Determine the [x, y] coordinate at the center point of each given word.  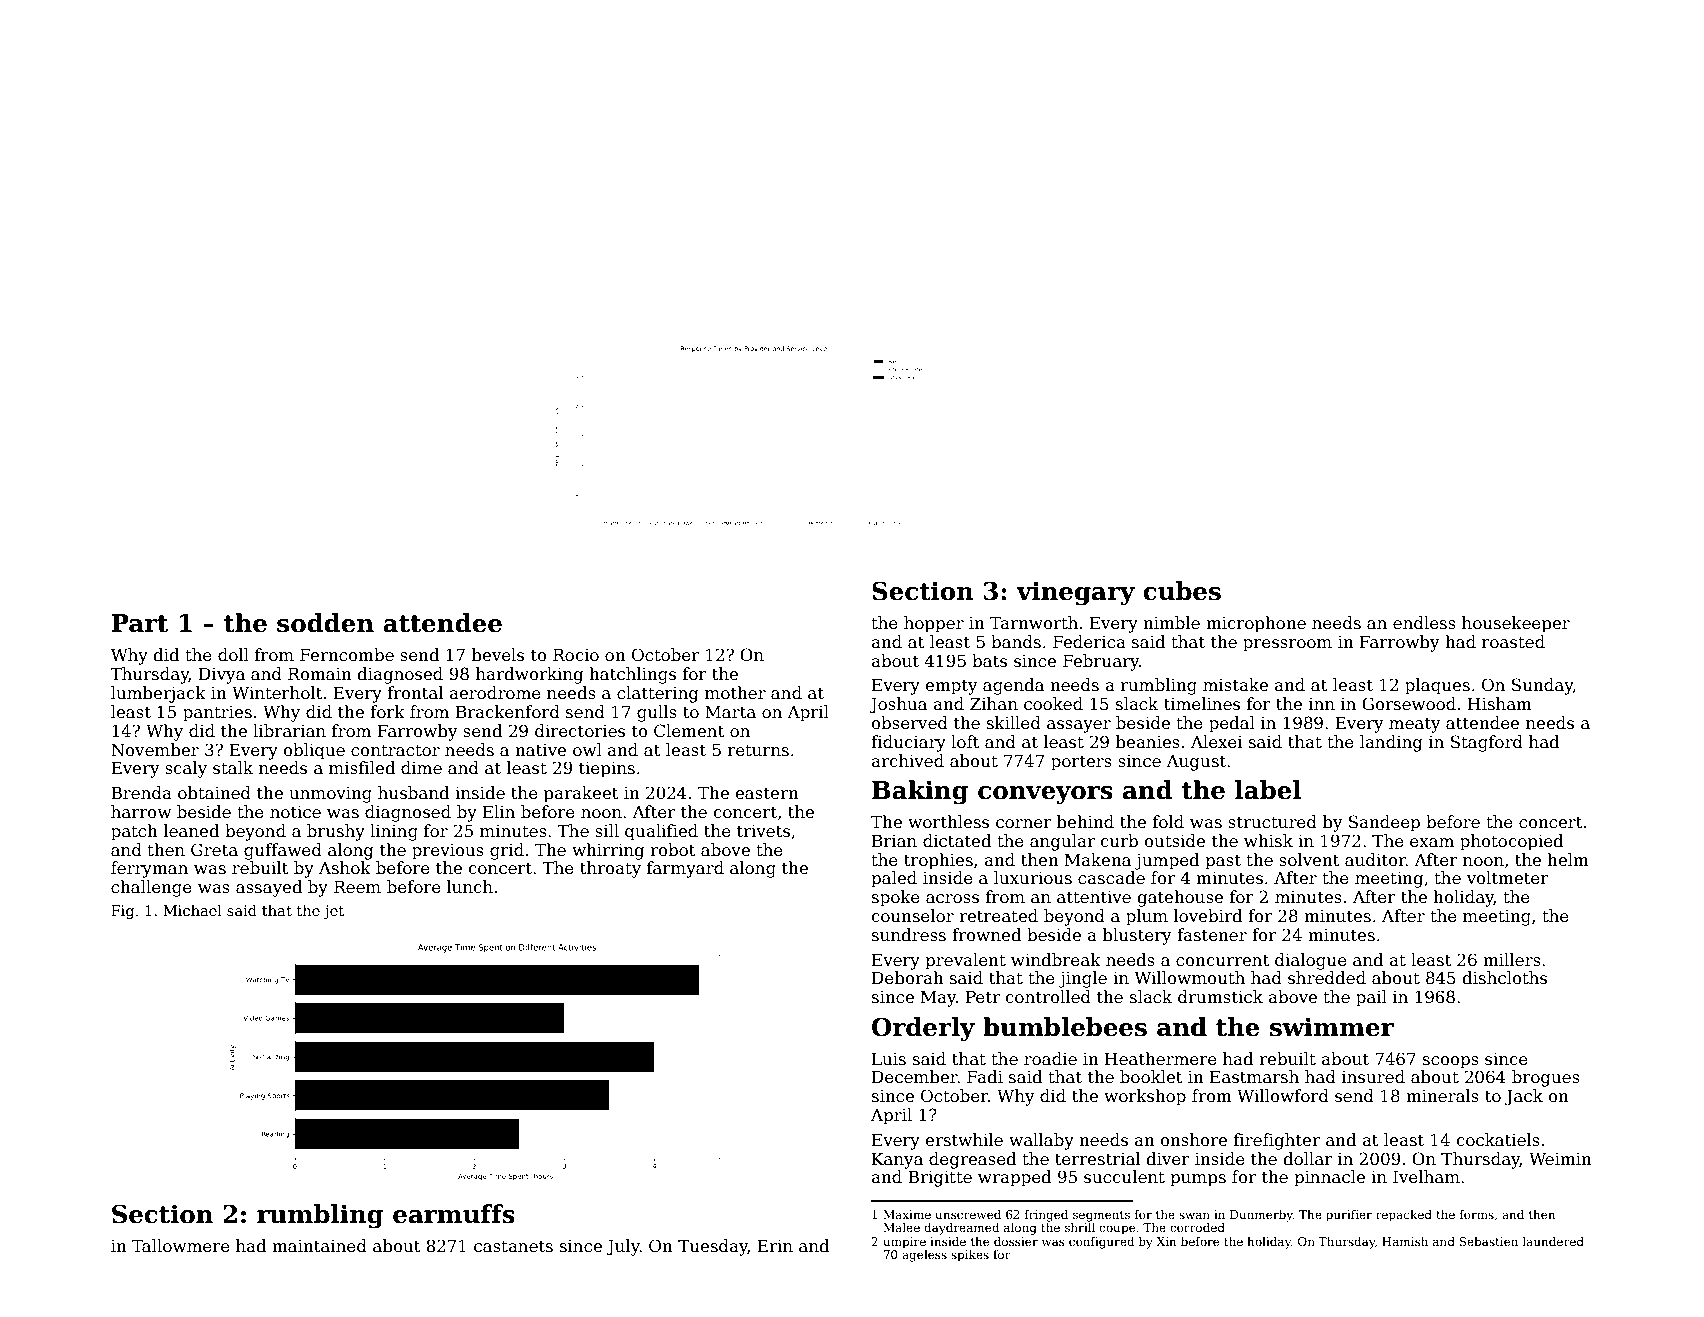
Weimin [1560, 1159]
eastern [767, 794]
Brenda [141, 793]
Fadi [985, 1077]
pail [1371, 998]
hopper [934, 624]
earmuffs [454, 1214]
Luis [889, 1059]
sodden [325, 623]
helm [1568, 860]
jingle [1083, 979]
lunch [470, 886]
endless [1424, 623]
